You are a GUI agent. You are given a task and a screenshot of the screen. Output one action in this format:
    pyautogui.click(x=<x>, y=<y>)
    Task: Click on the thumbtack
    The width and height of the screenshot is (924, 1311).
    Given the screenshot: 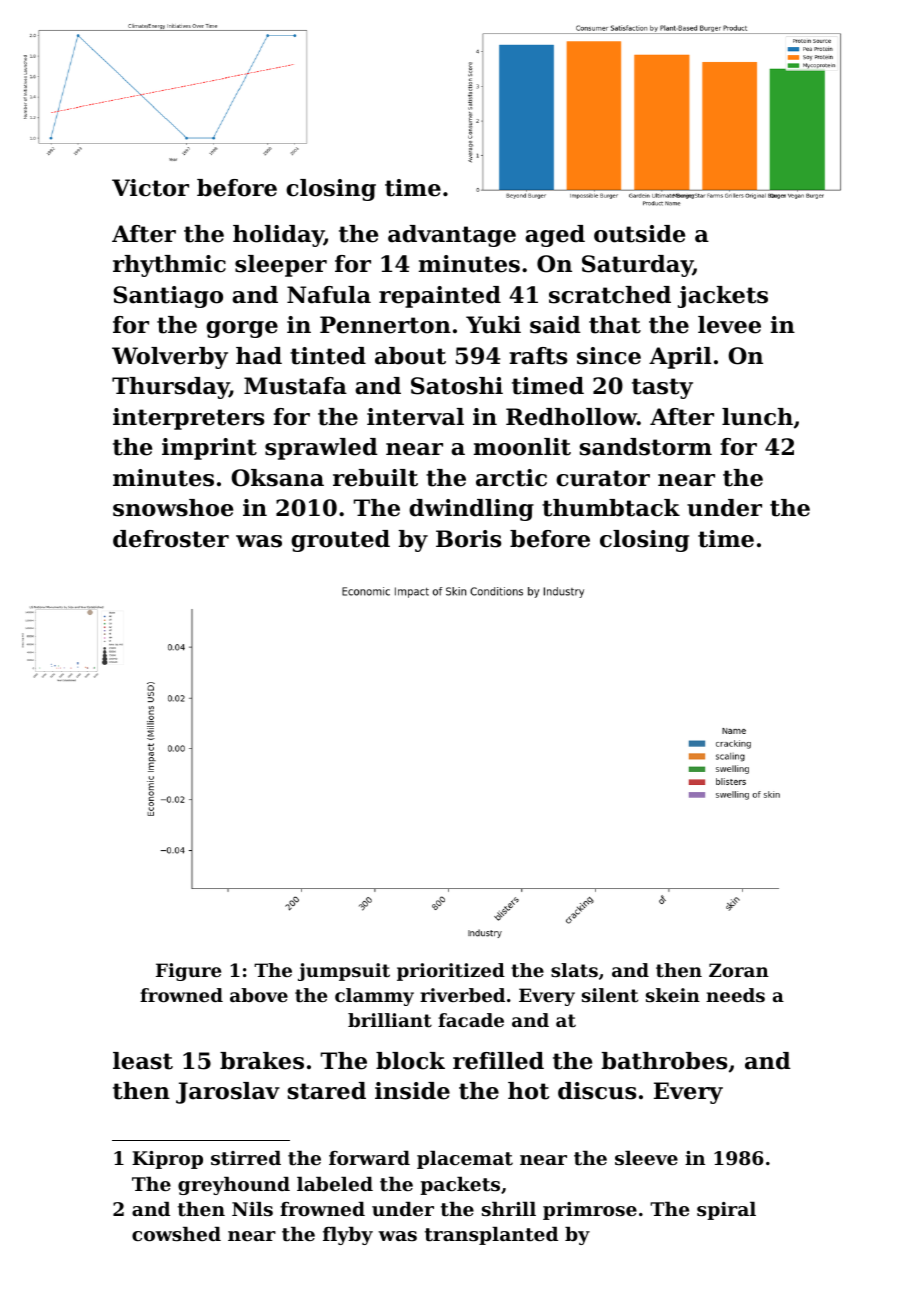 What is the action you would take?
    pyautogui.click(x=611, y=508)
